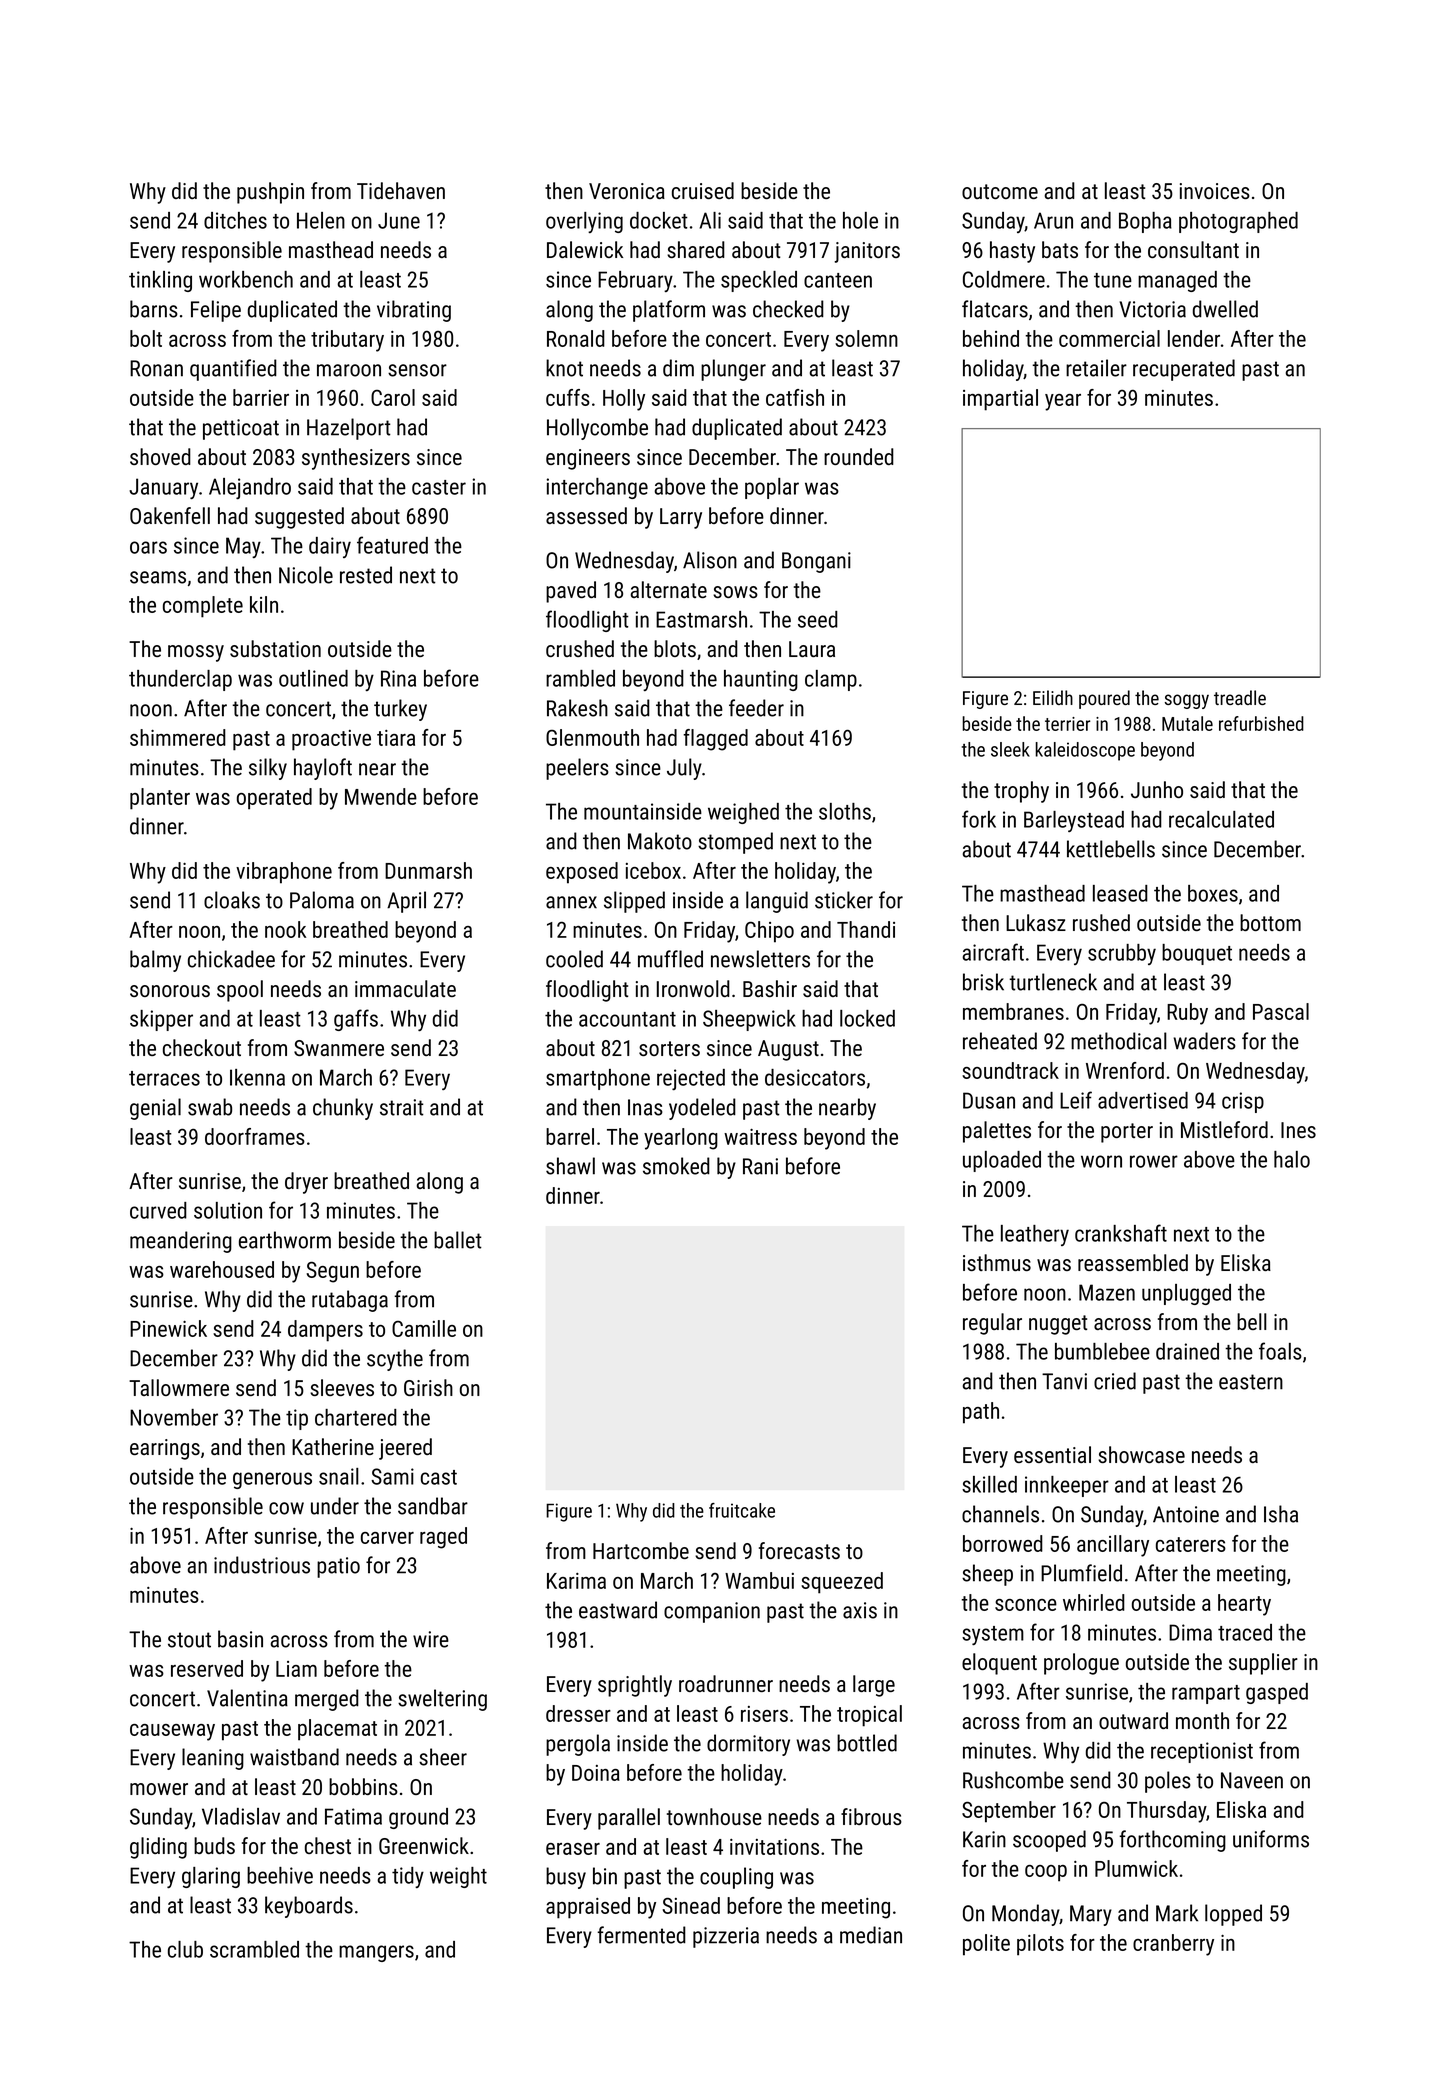  Describe the element at coordinates (1215, 191) in the screenshot. I see `invoices` at that location.
